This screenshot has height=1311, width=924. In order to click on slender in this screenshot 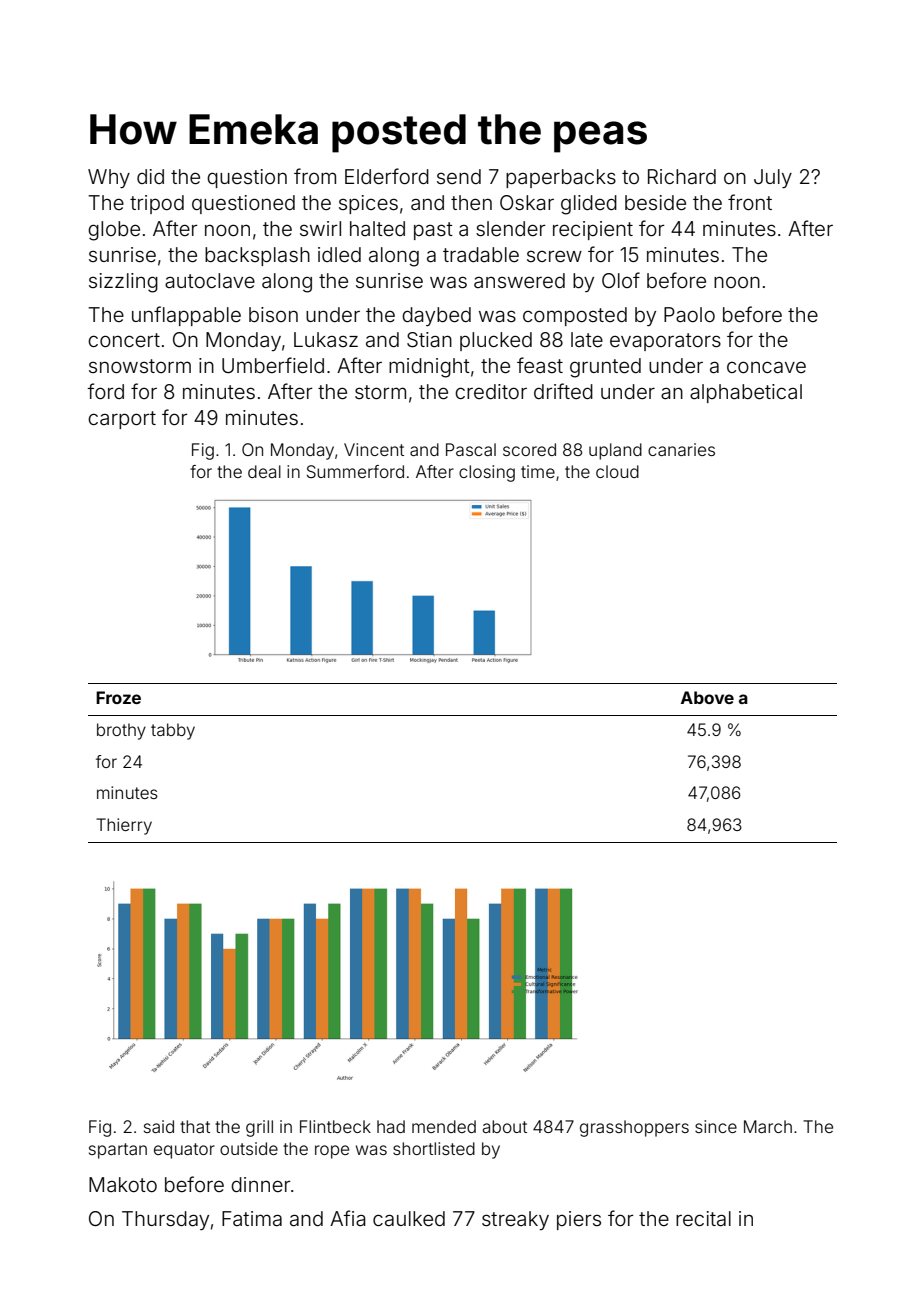, I will do `click(511, 228)`.
